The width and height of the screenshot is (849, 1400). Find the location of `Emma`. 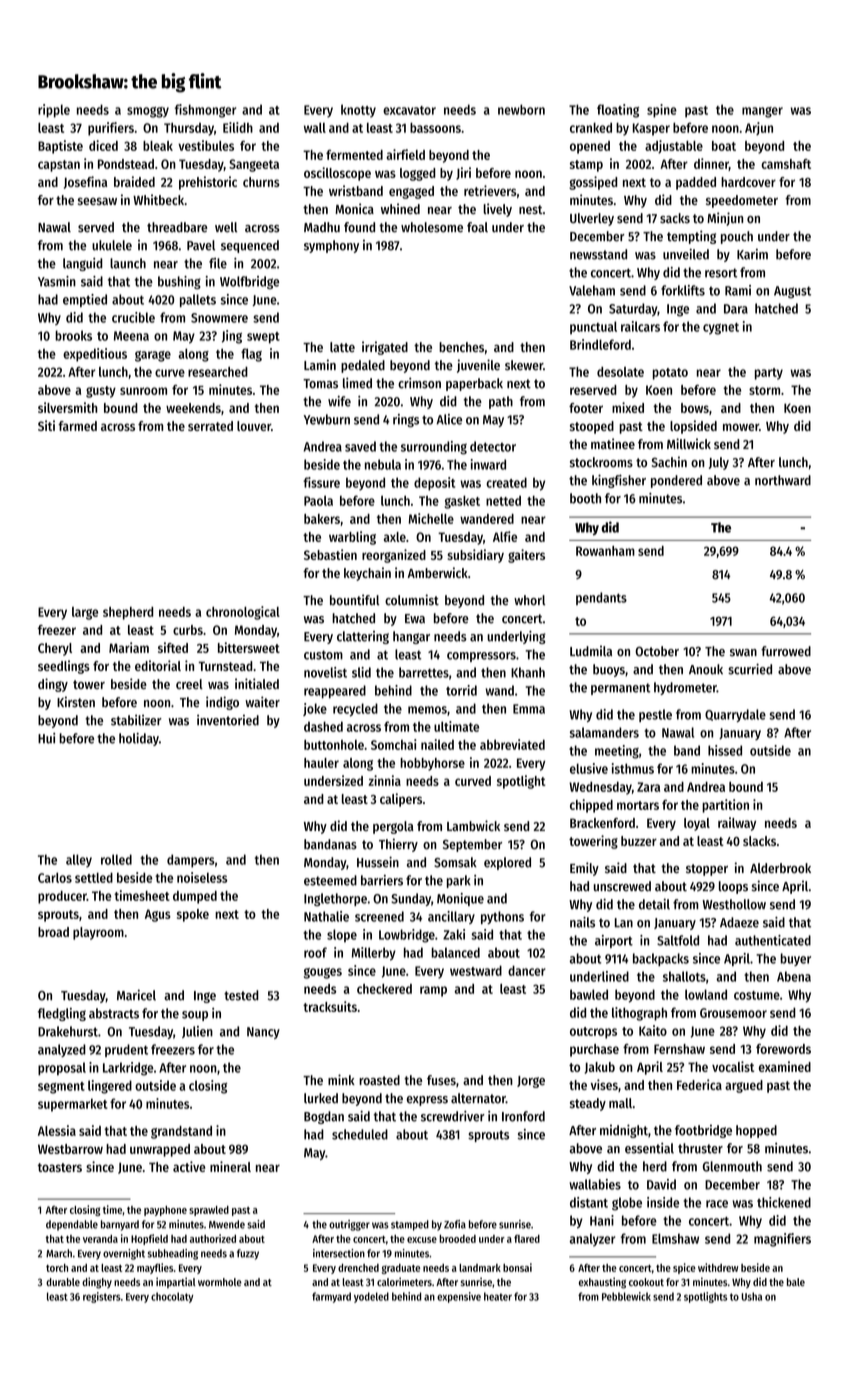

Emma is located at coordinates (529, 709).
